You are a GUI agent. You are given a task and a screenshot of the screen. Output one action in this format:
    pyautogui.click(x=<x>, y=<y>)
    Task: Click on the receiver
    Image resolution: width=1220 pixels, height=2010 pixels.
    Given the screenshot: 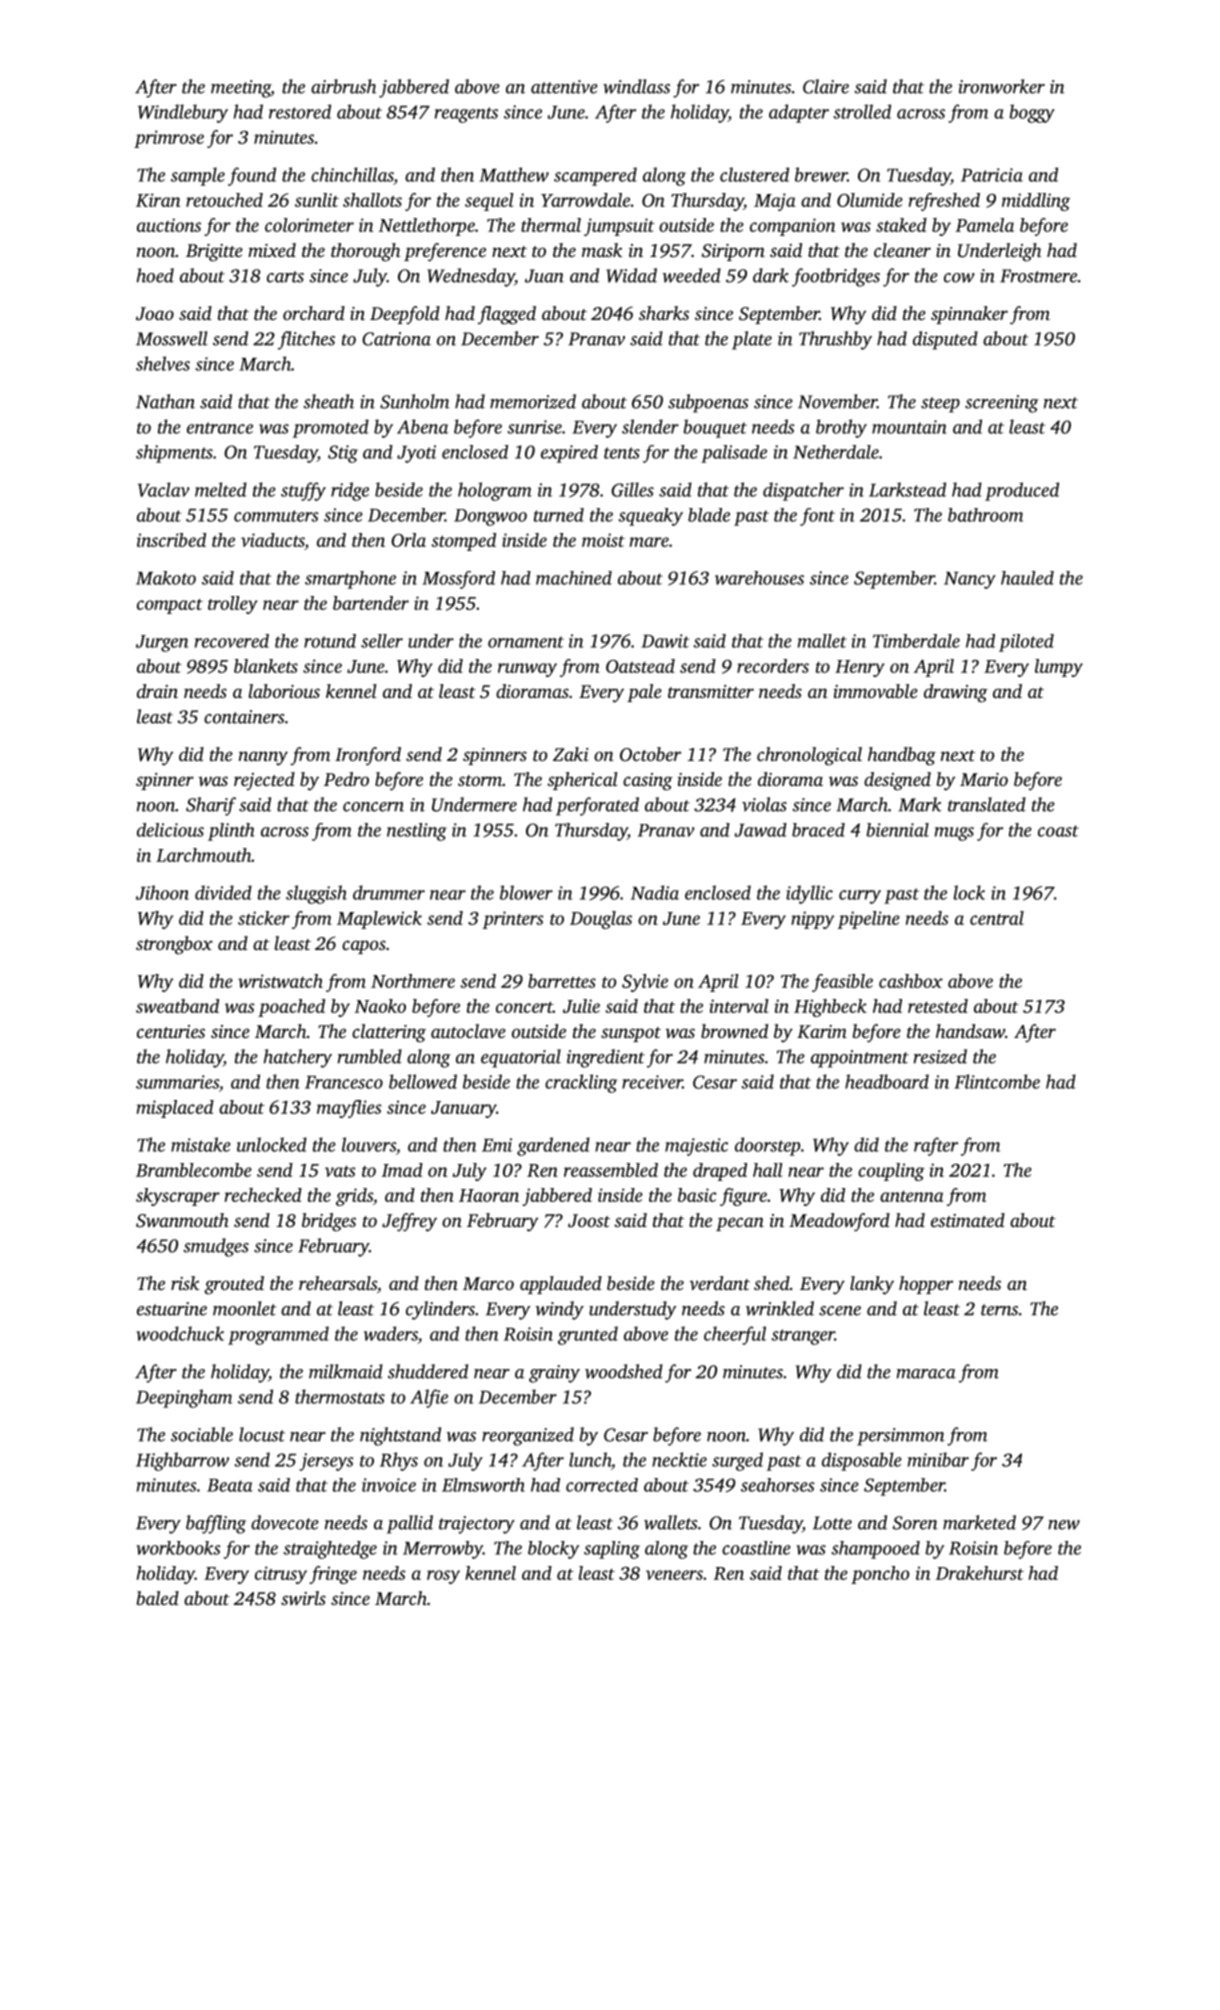 What is the action you would take?
    pyautogui.click(x=652, y=1082)
